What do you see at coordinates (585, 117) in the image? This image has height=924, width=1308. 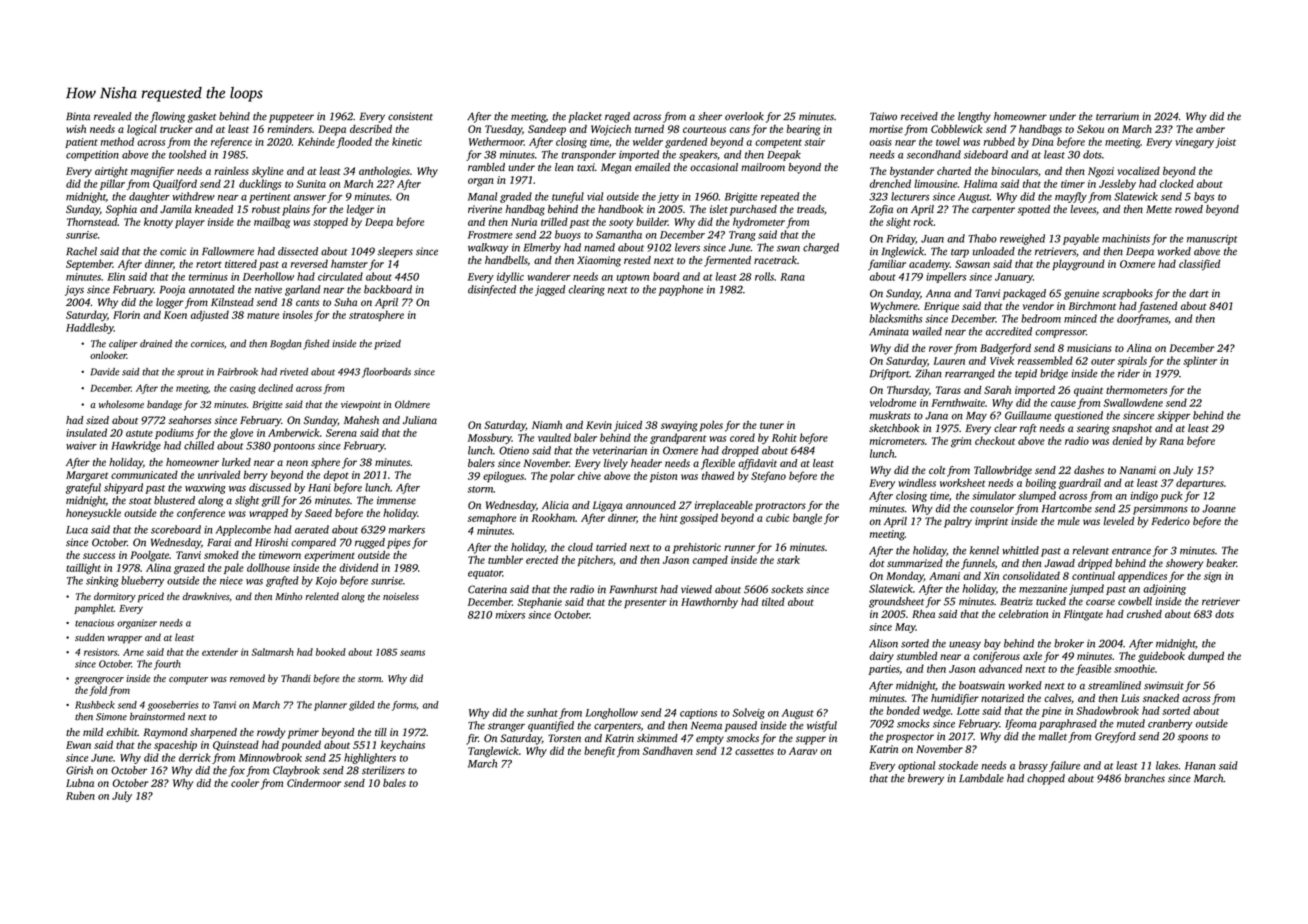 I see `placket` at bounding box center [585, 117].
